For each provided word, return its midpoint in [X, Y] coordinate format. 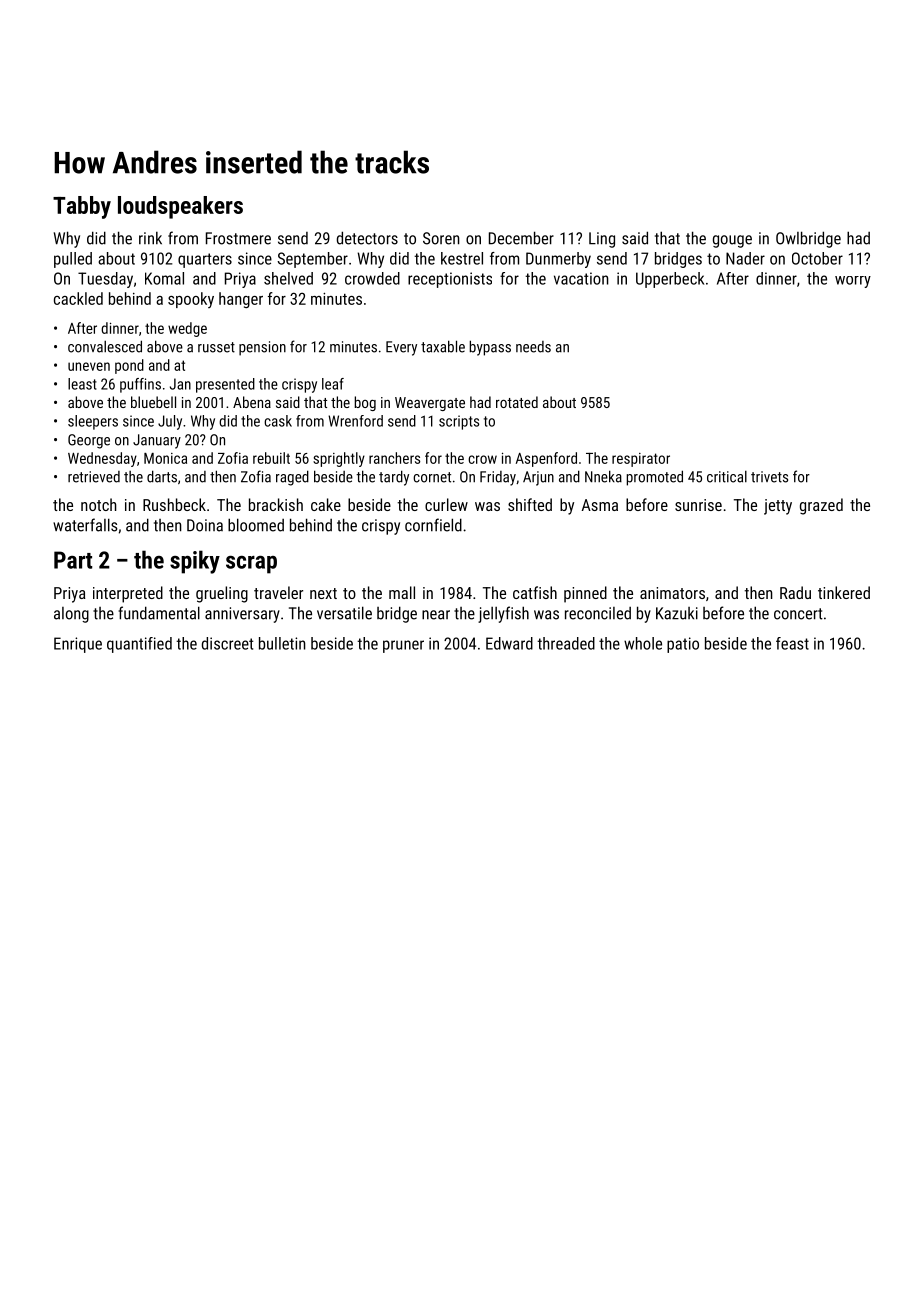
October [817, 258]
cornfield [433, 525]
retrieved [94, 477]
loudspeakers [180, 207]
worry [853, 282]
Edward [509, 643]
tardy [394, 478]
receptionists [450, 280]
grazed [821, 506]
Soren [441, 238]
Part [73, 560]
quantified [139, 645]
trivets [769, 477]
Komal [164, 278]
